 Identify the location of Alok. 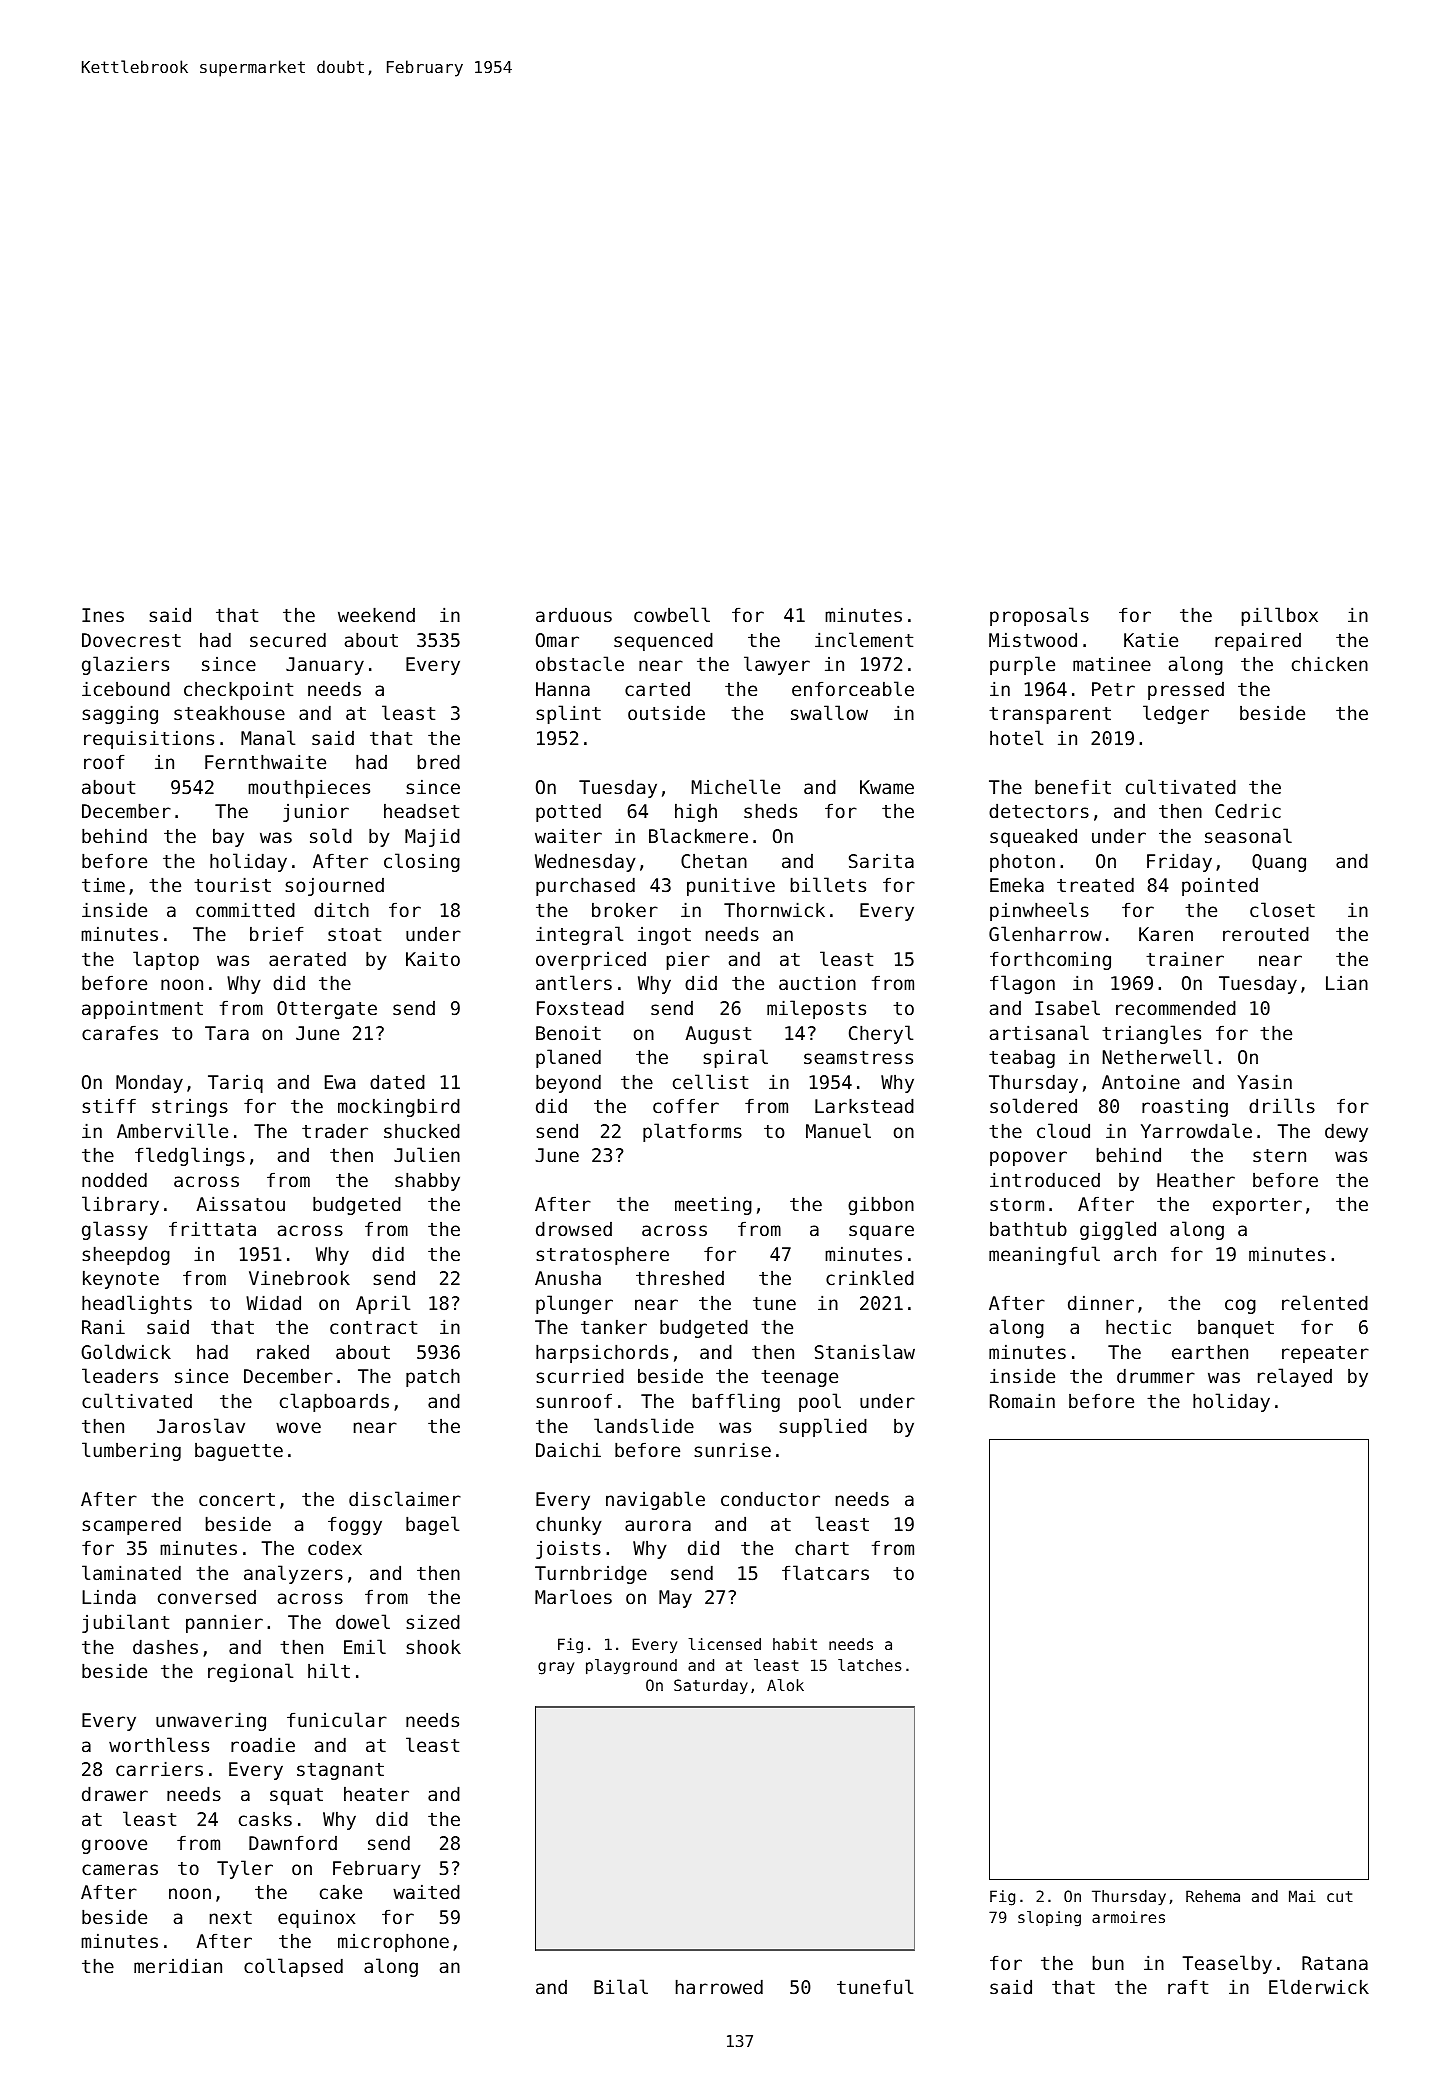
(785, 1685).
